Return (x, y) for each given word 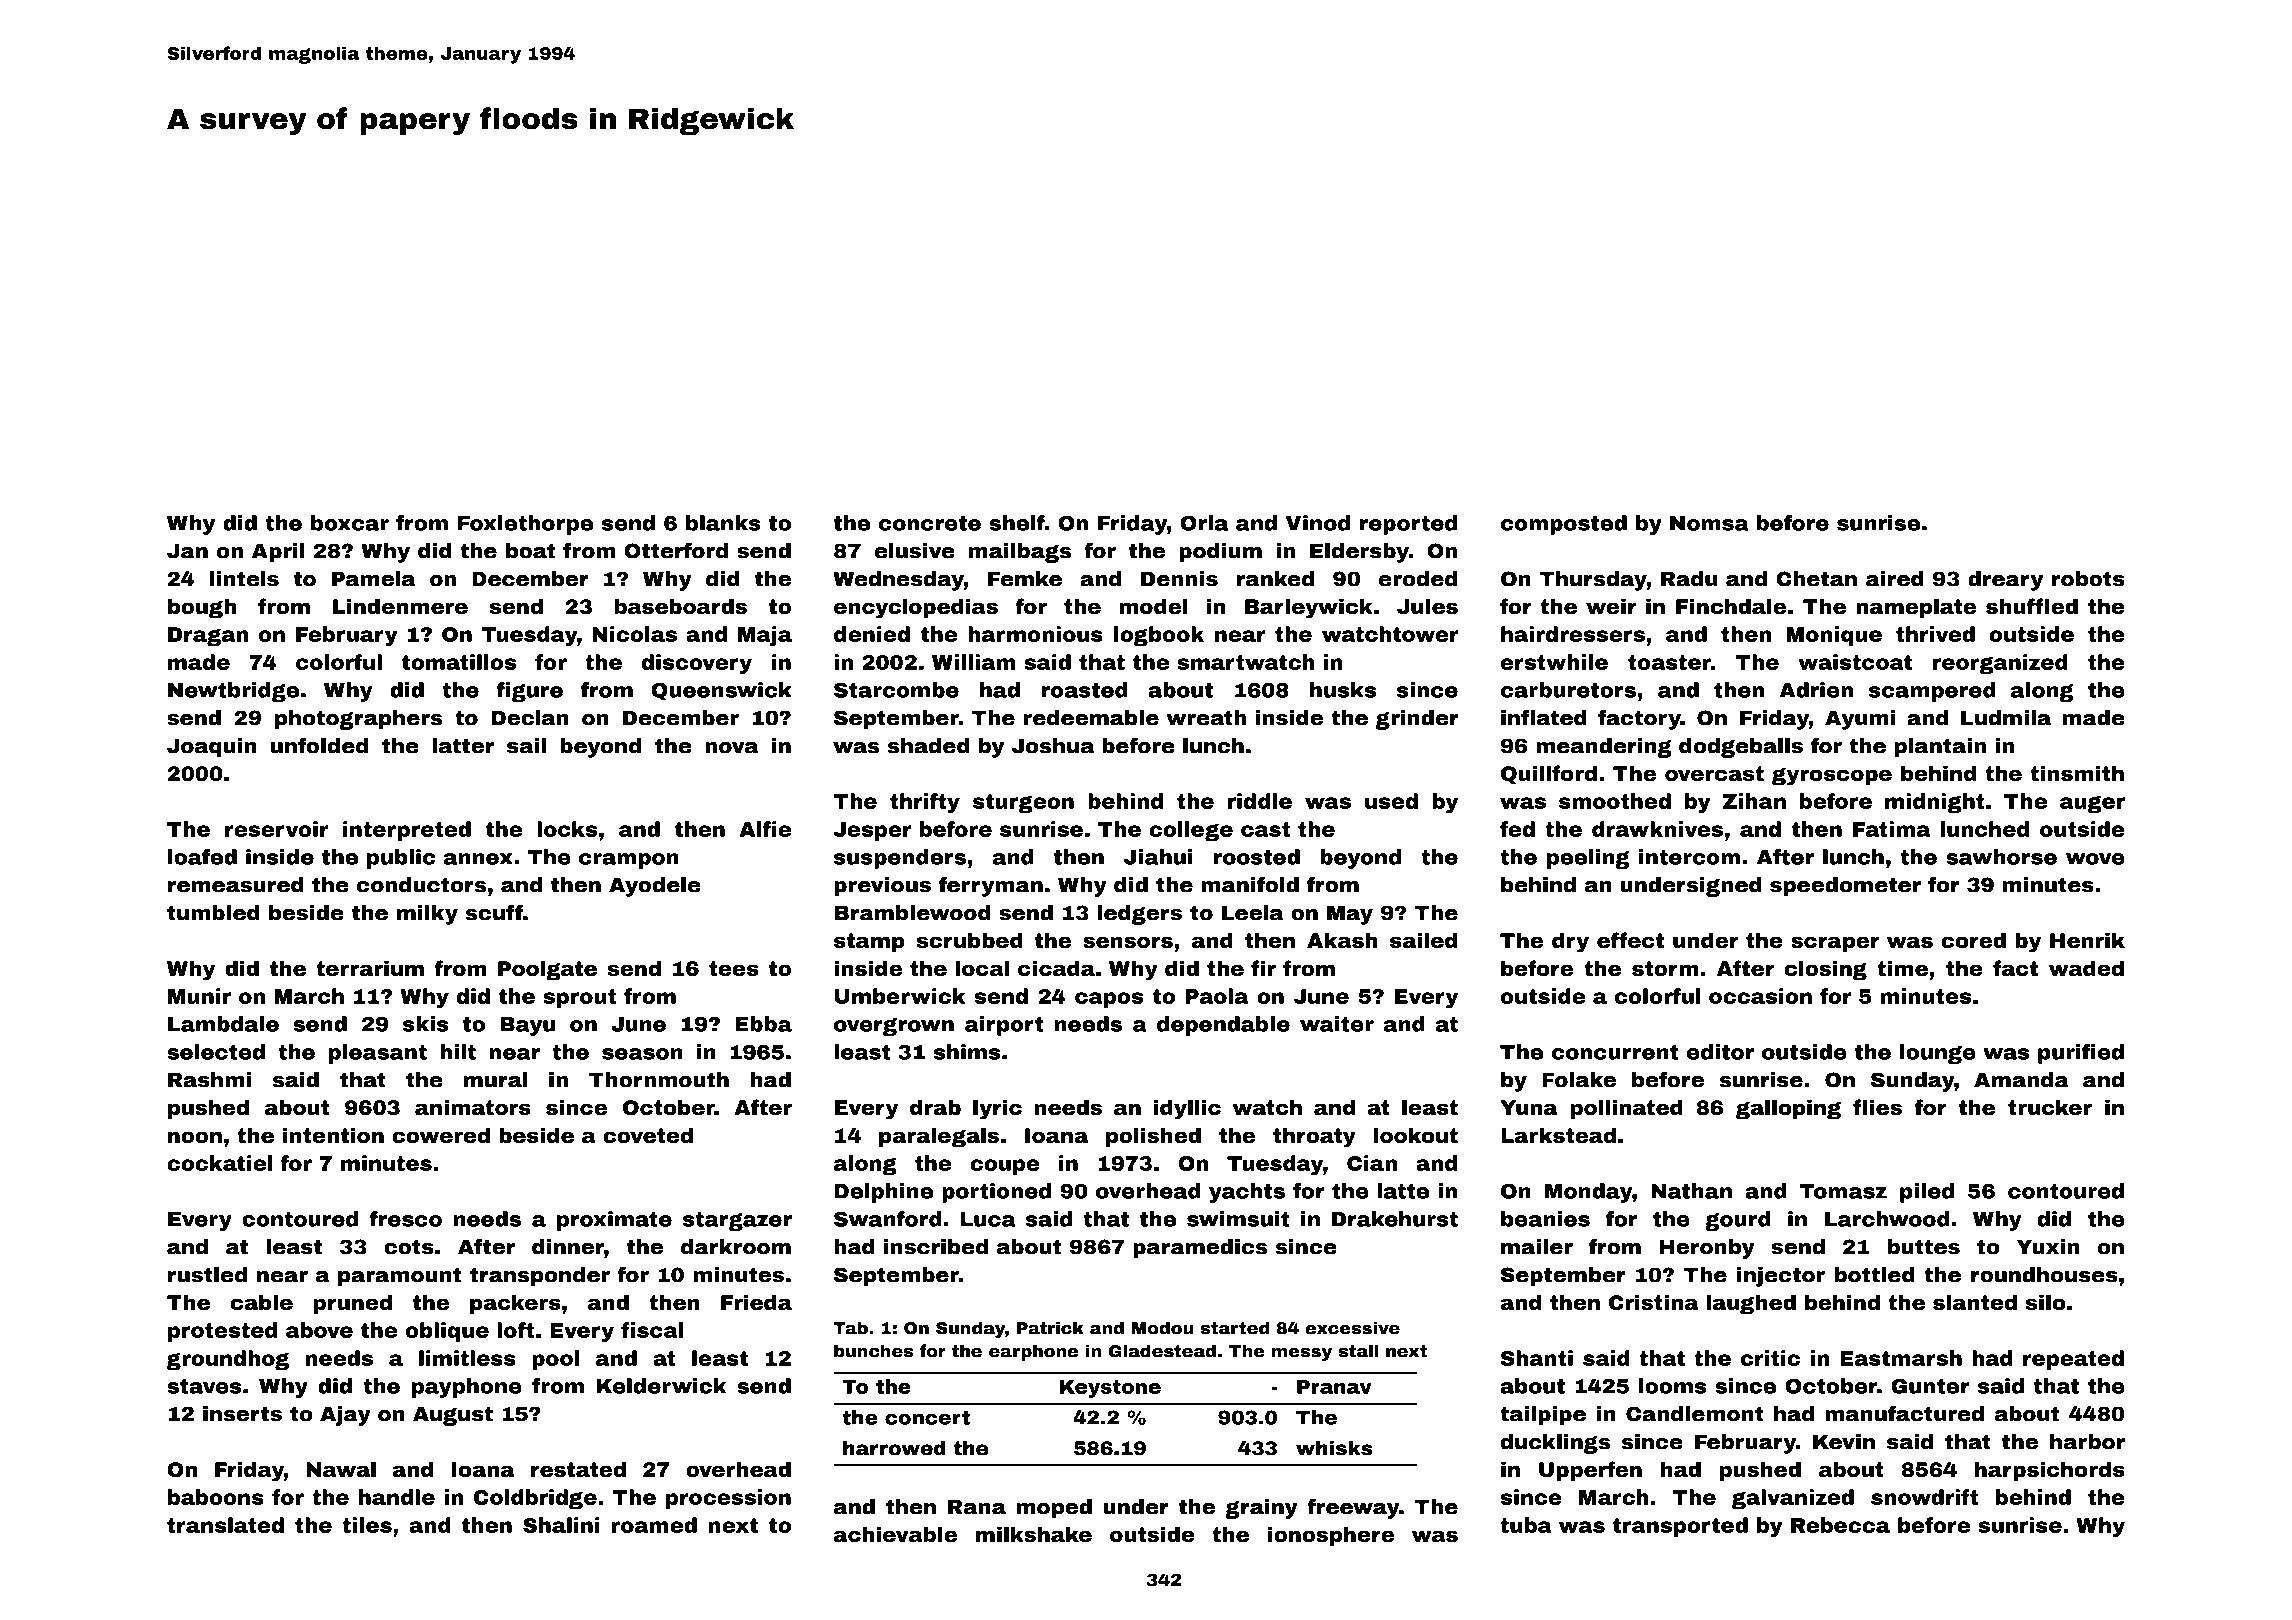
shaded (929, 746)
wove (2095, 859)
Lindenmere (400, 606)
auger (2092, 804)
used (1391, 801)
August (453, 1416)
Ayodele (655, 887)
